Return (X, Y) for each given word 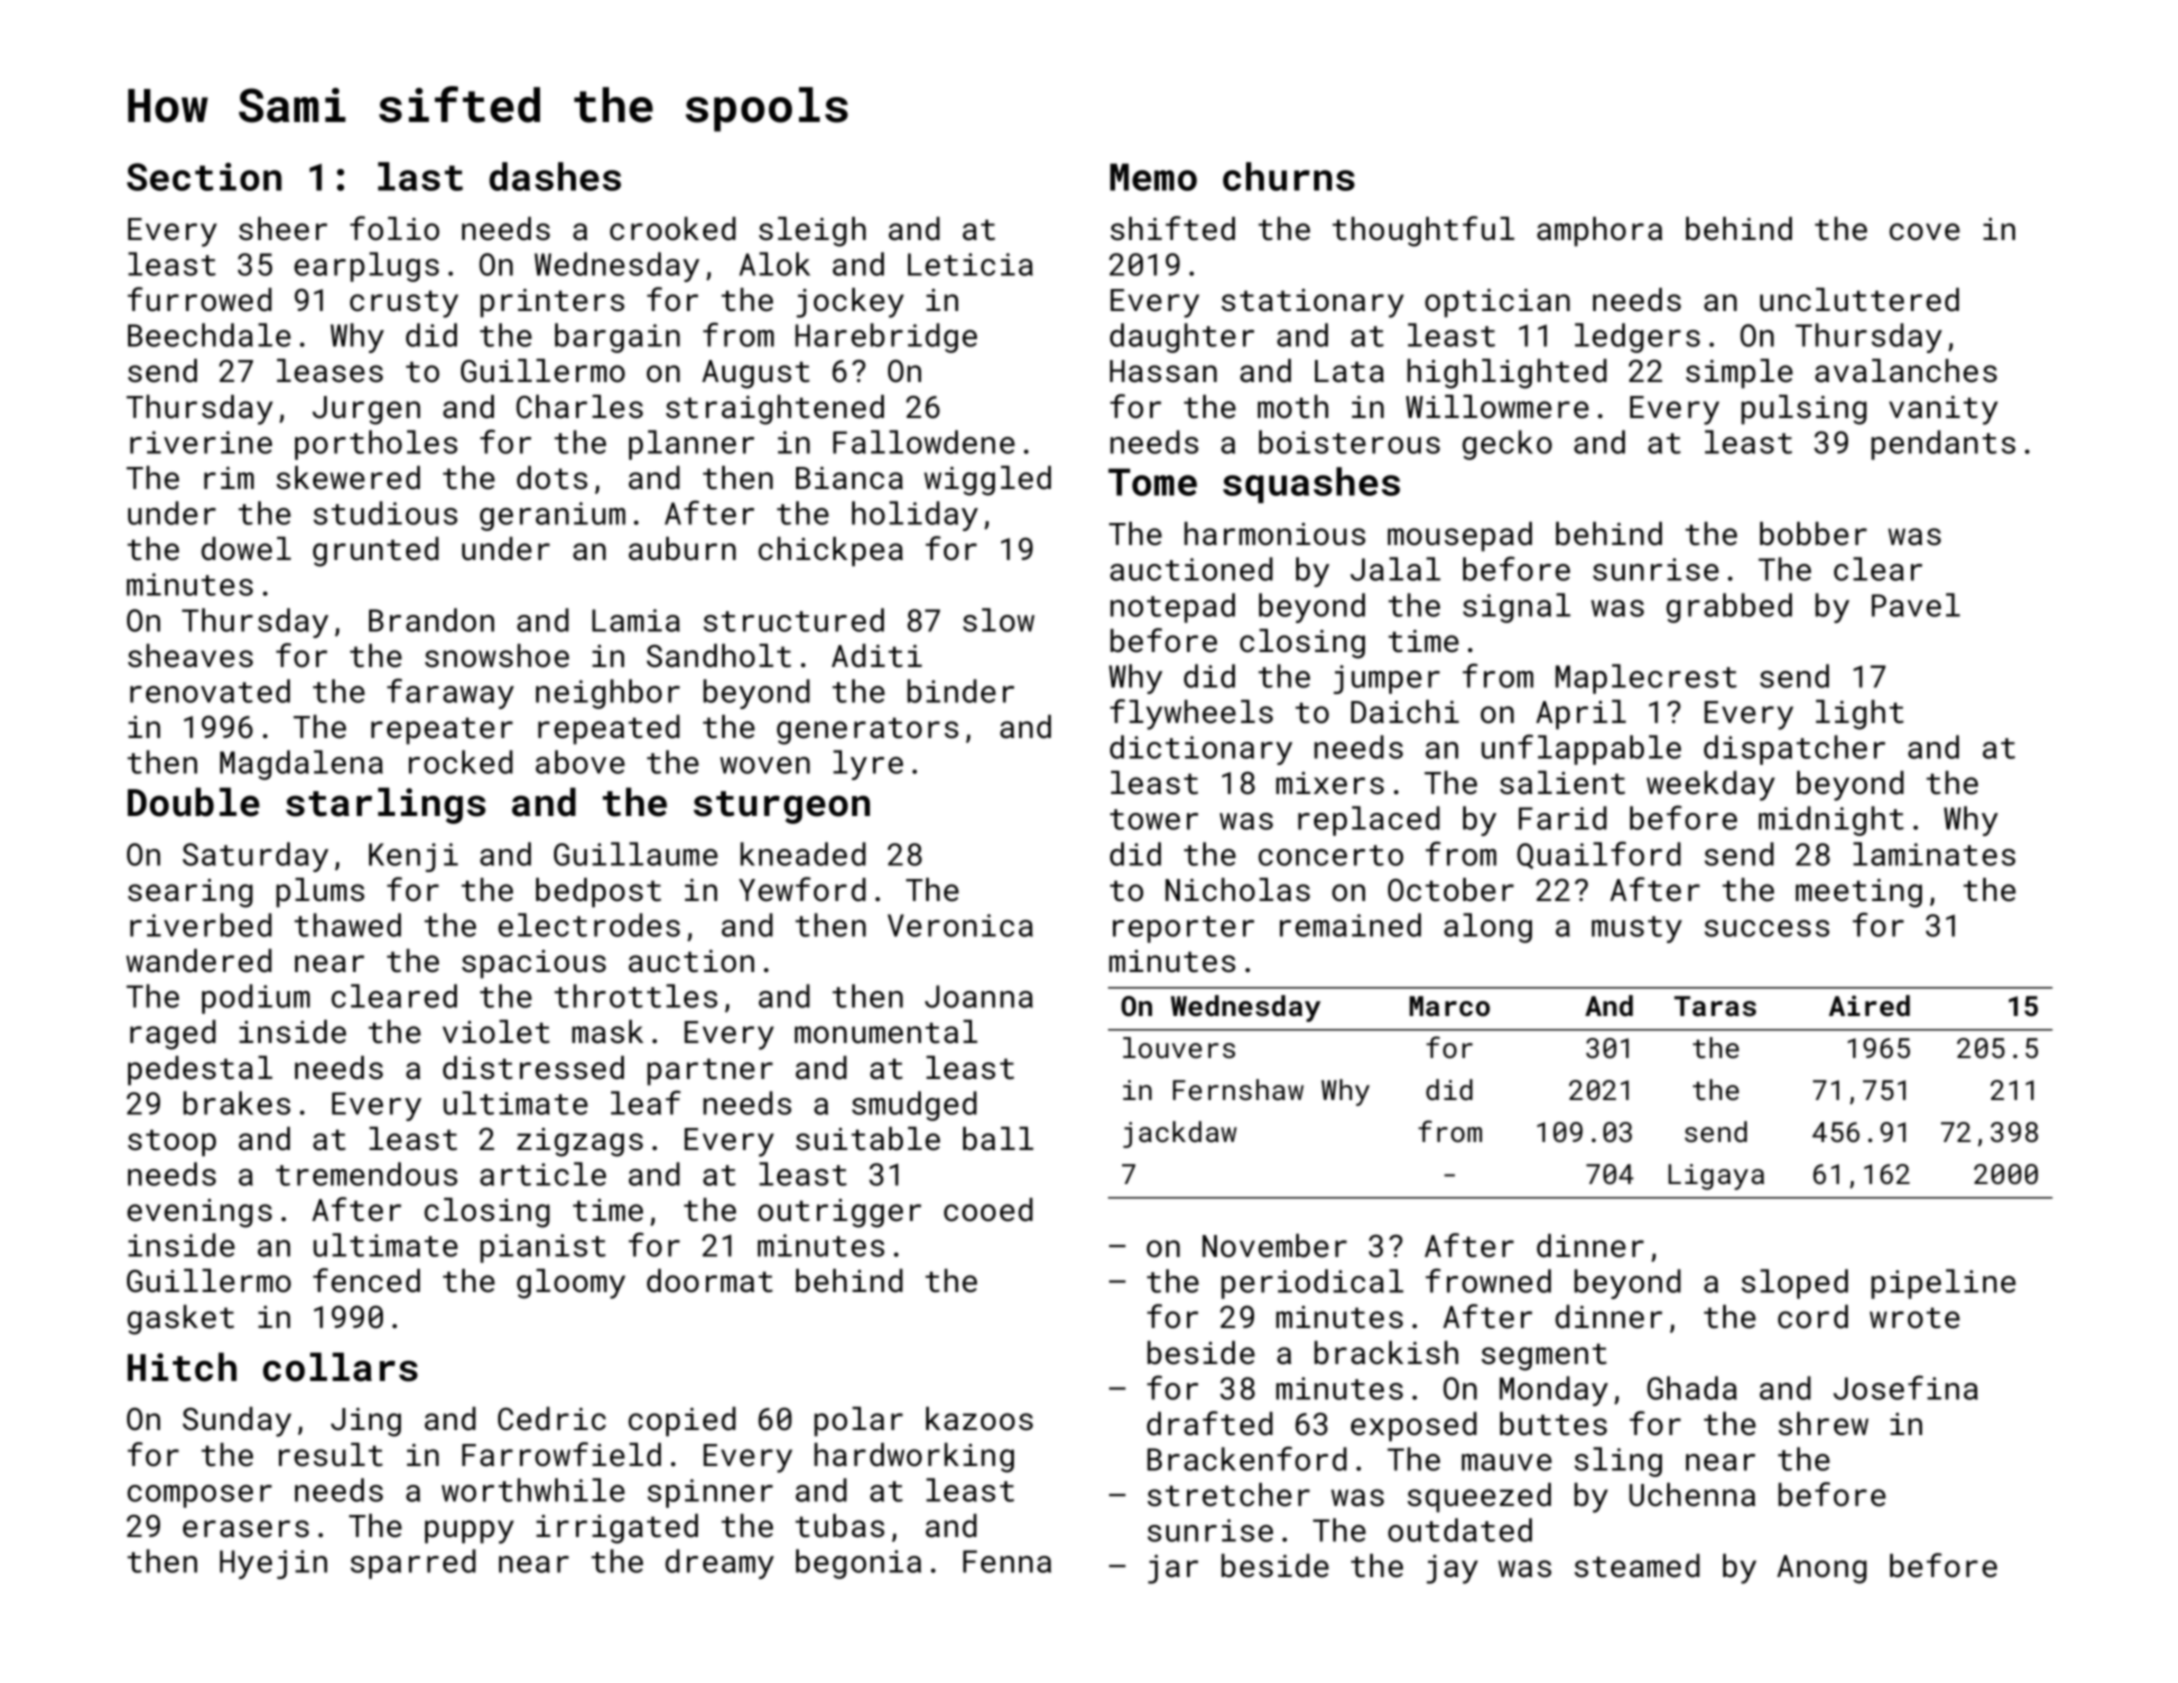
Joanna (979, 996)
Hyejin (273, 1564)
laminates (1934, 854)
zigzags (580, 1142)
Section (204, 177)
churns (1289, 176)
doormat (710, 1281)
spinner (710, 1493)
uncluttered (1859, 300)
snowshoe (497, 656)
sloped (1795, 1284)
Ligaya (1716, 1177)
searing (190, 893)
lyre (868, 765)
